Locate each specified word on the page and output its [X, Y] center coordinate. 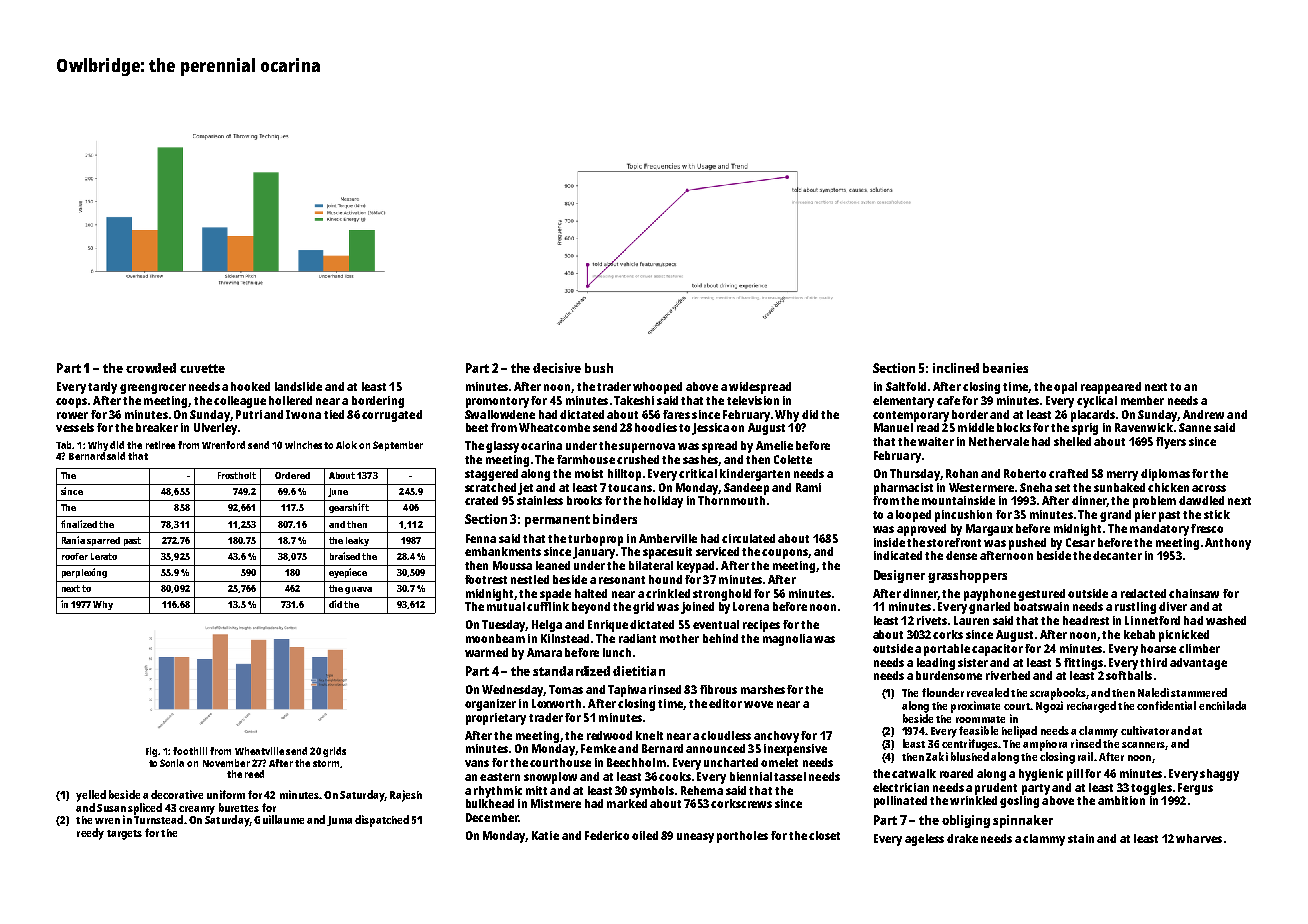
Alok [346, 445]
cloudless [726, 735]
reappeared [1111, 388]
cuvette [202, 368]
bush [599, 368]
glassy [502, 447]
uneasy [695, 838]
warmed [486, 652]
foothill [190, 751]
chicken [1168, 487]
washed [1226, 620]
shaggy [1219, 775]
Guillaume [279, 819]
